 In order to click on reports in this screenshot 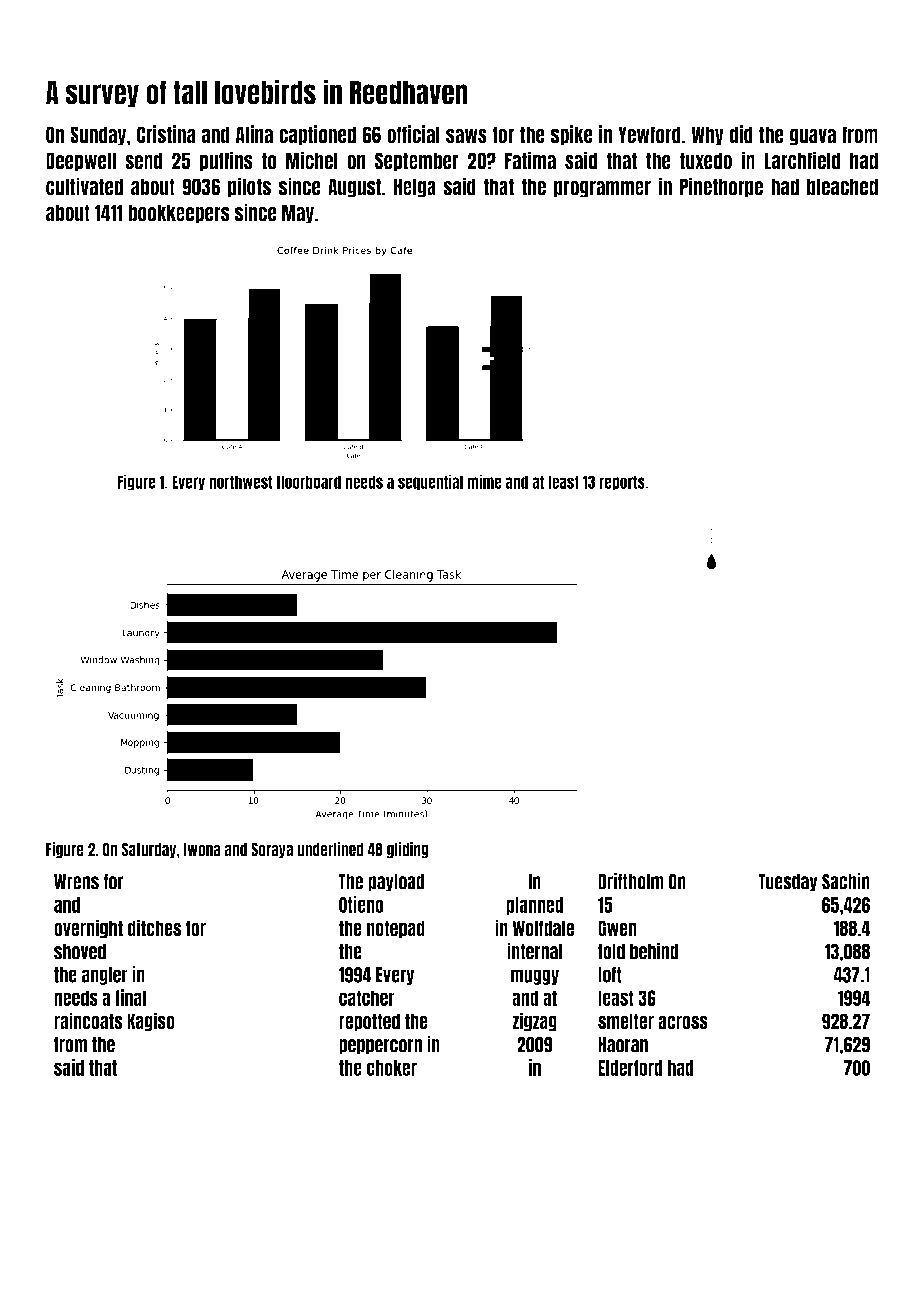, I will do `click(622, 483)`.
